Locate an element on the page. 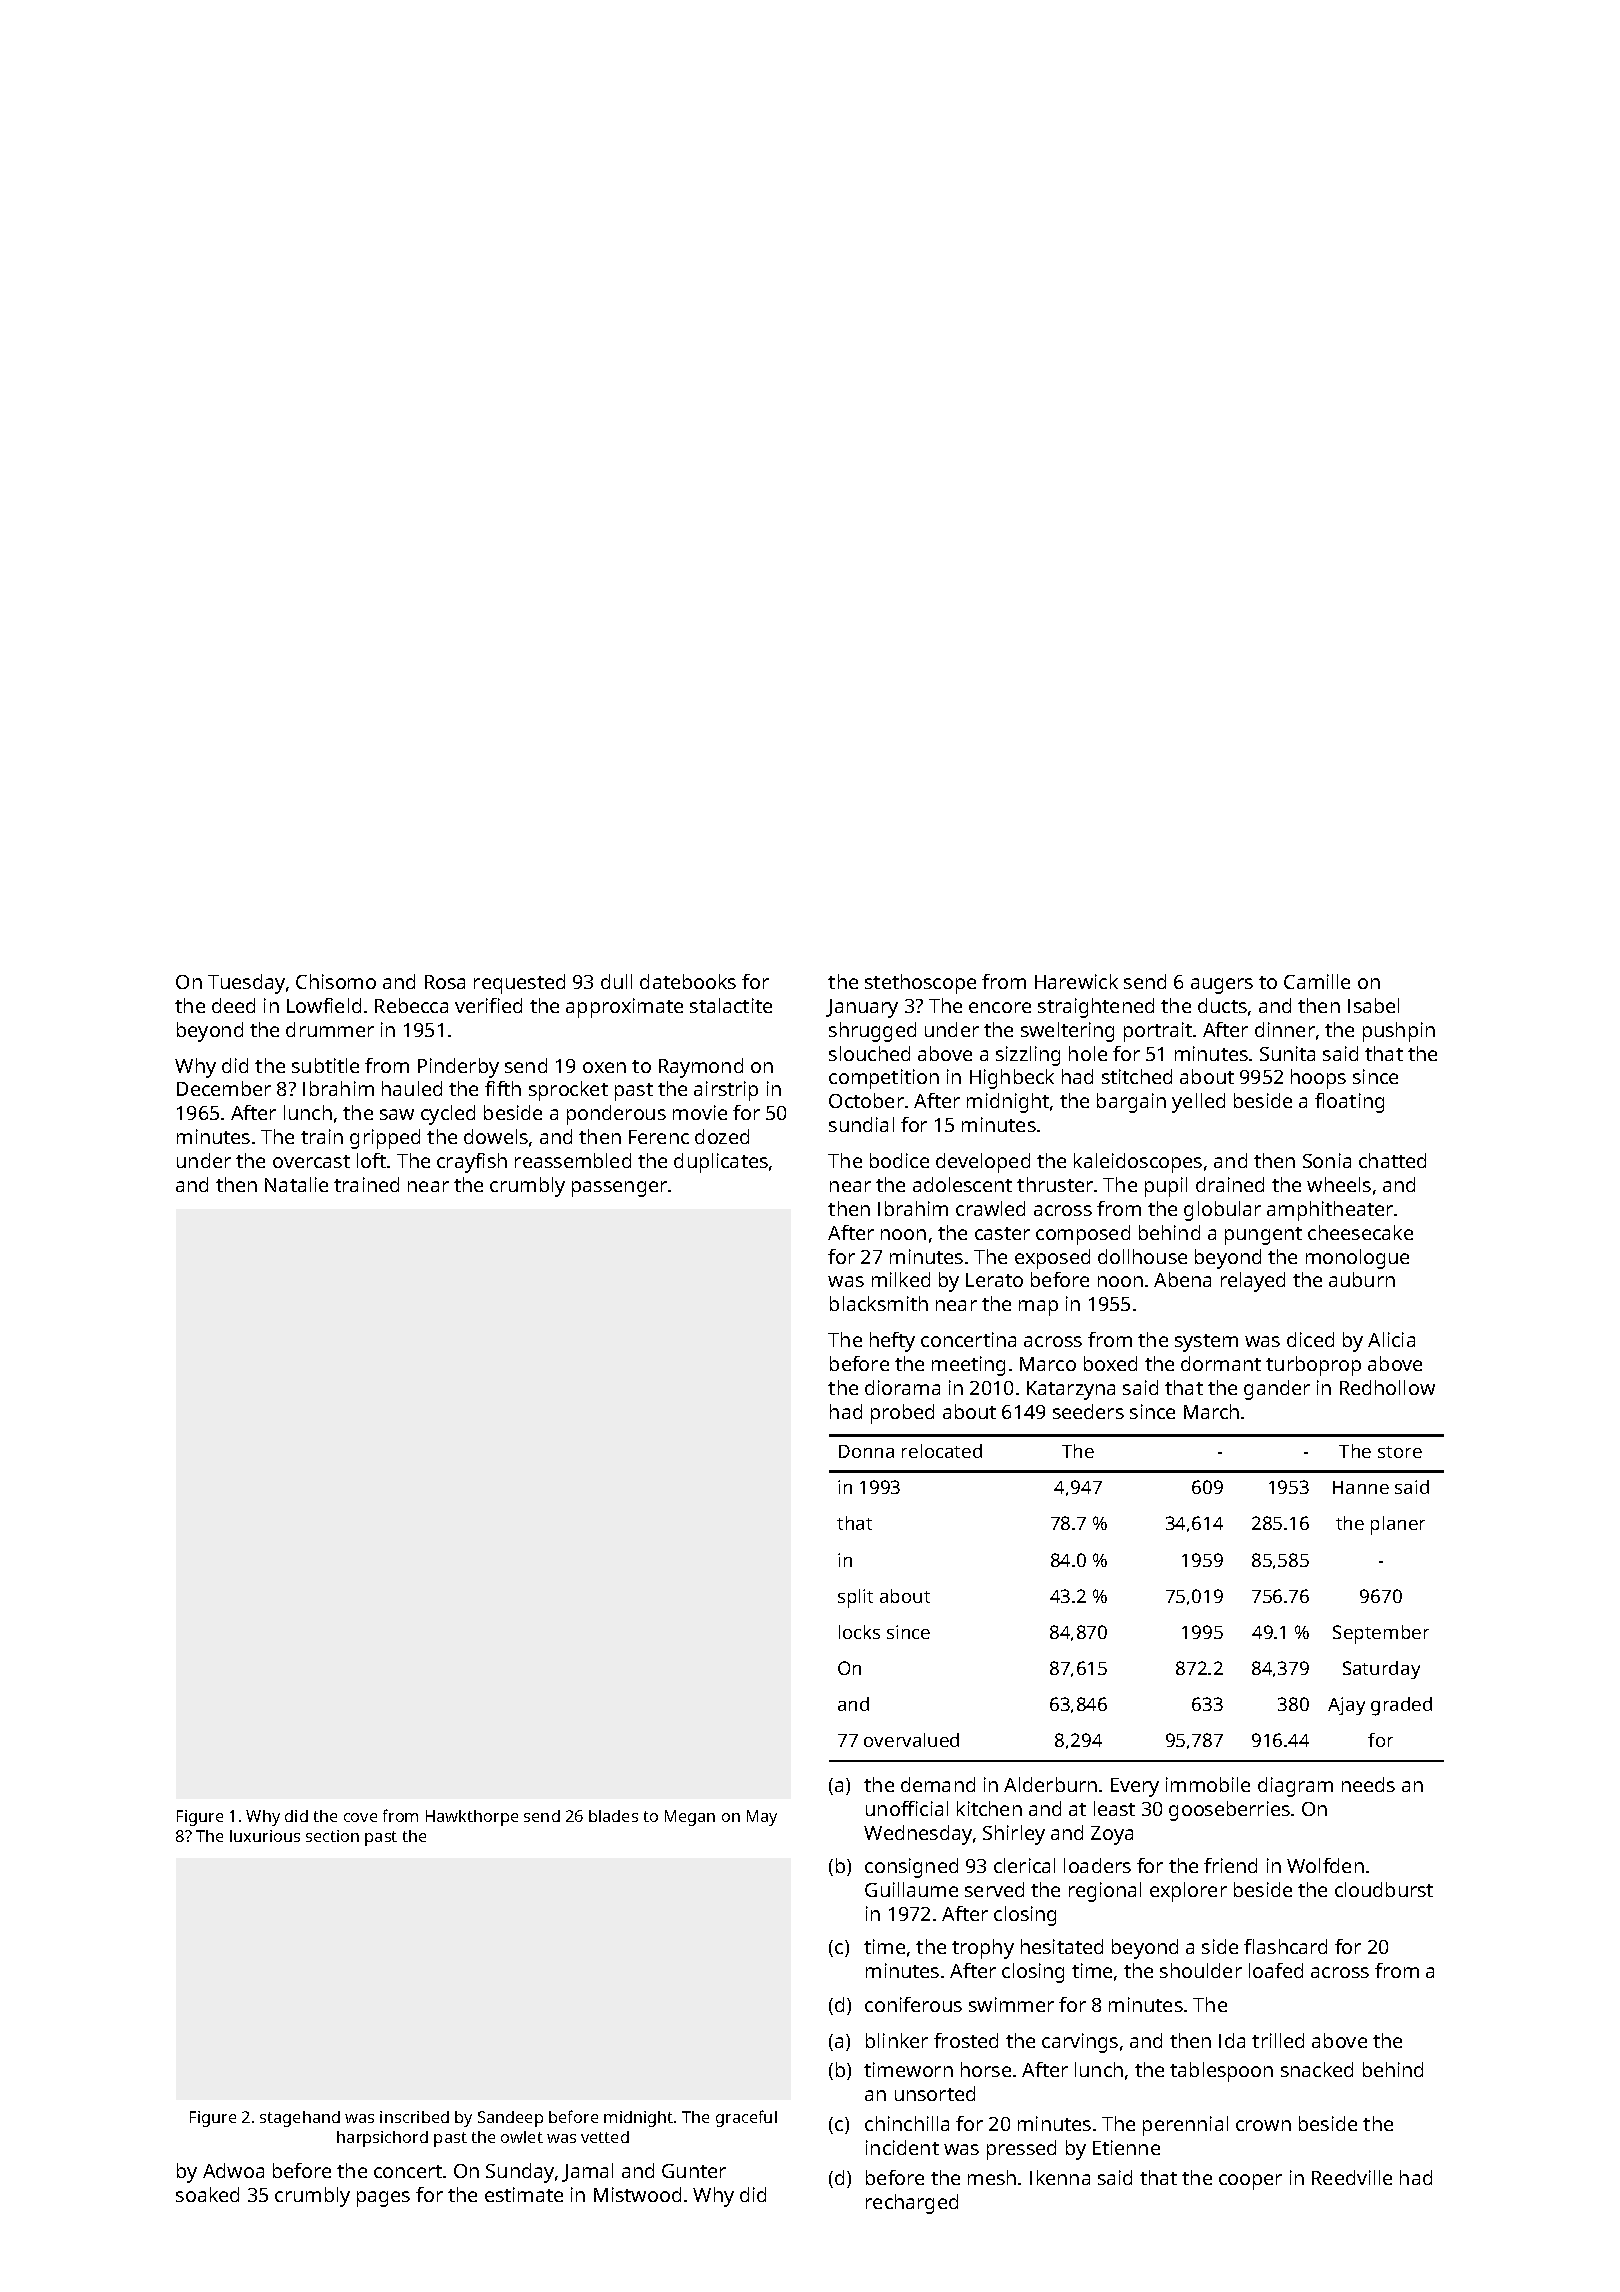 This page has height=2292, width=1620. Sunita is located at coordinates (1287, 1053).
